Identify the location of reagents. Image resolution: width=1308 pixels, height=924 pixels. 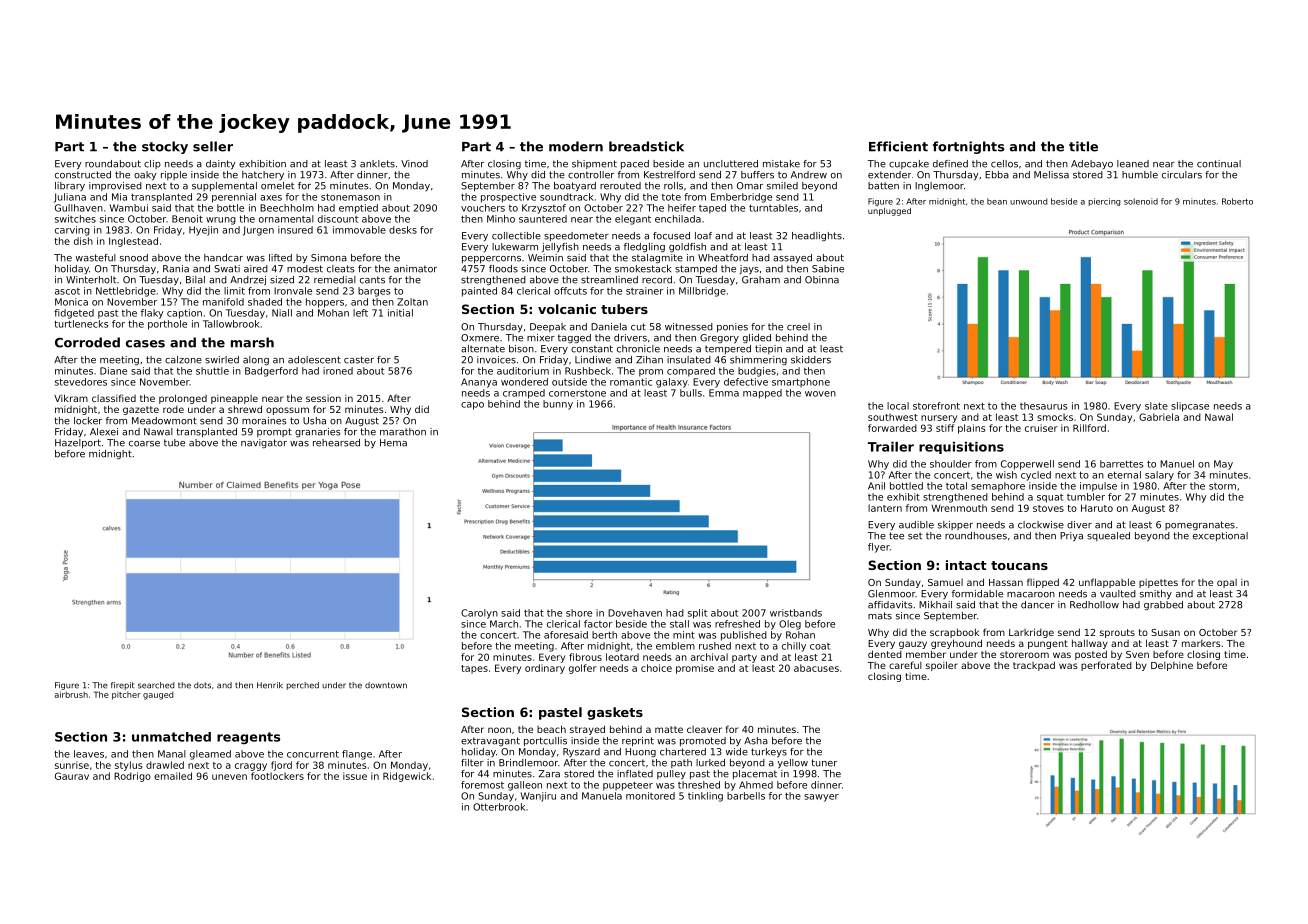
(248, 738).
